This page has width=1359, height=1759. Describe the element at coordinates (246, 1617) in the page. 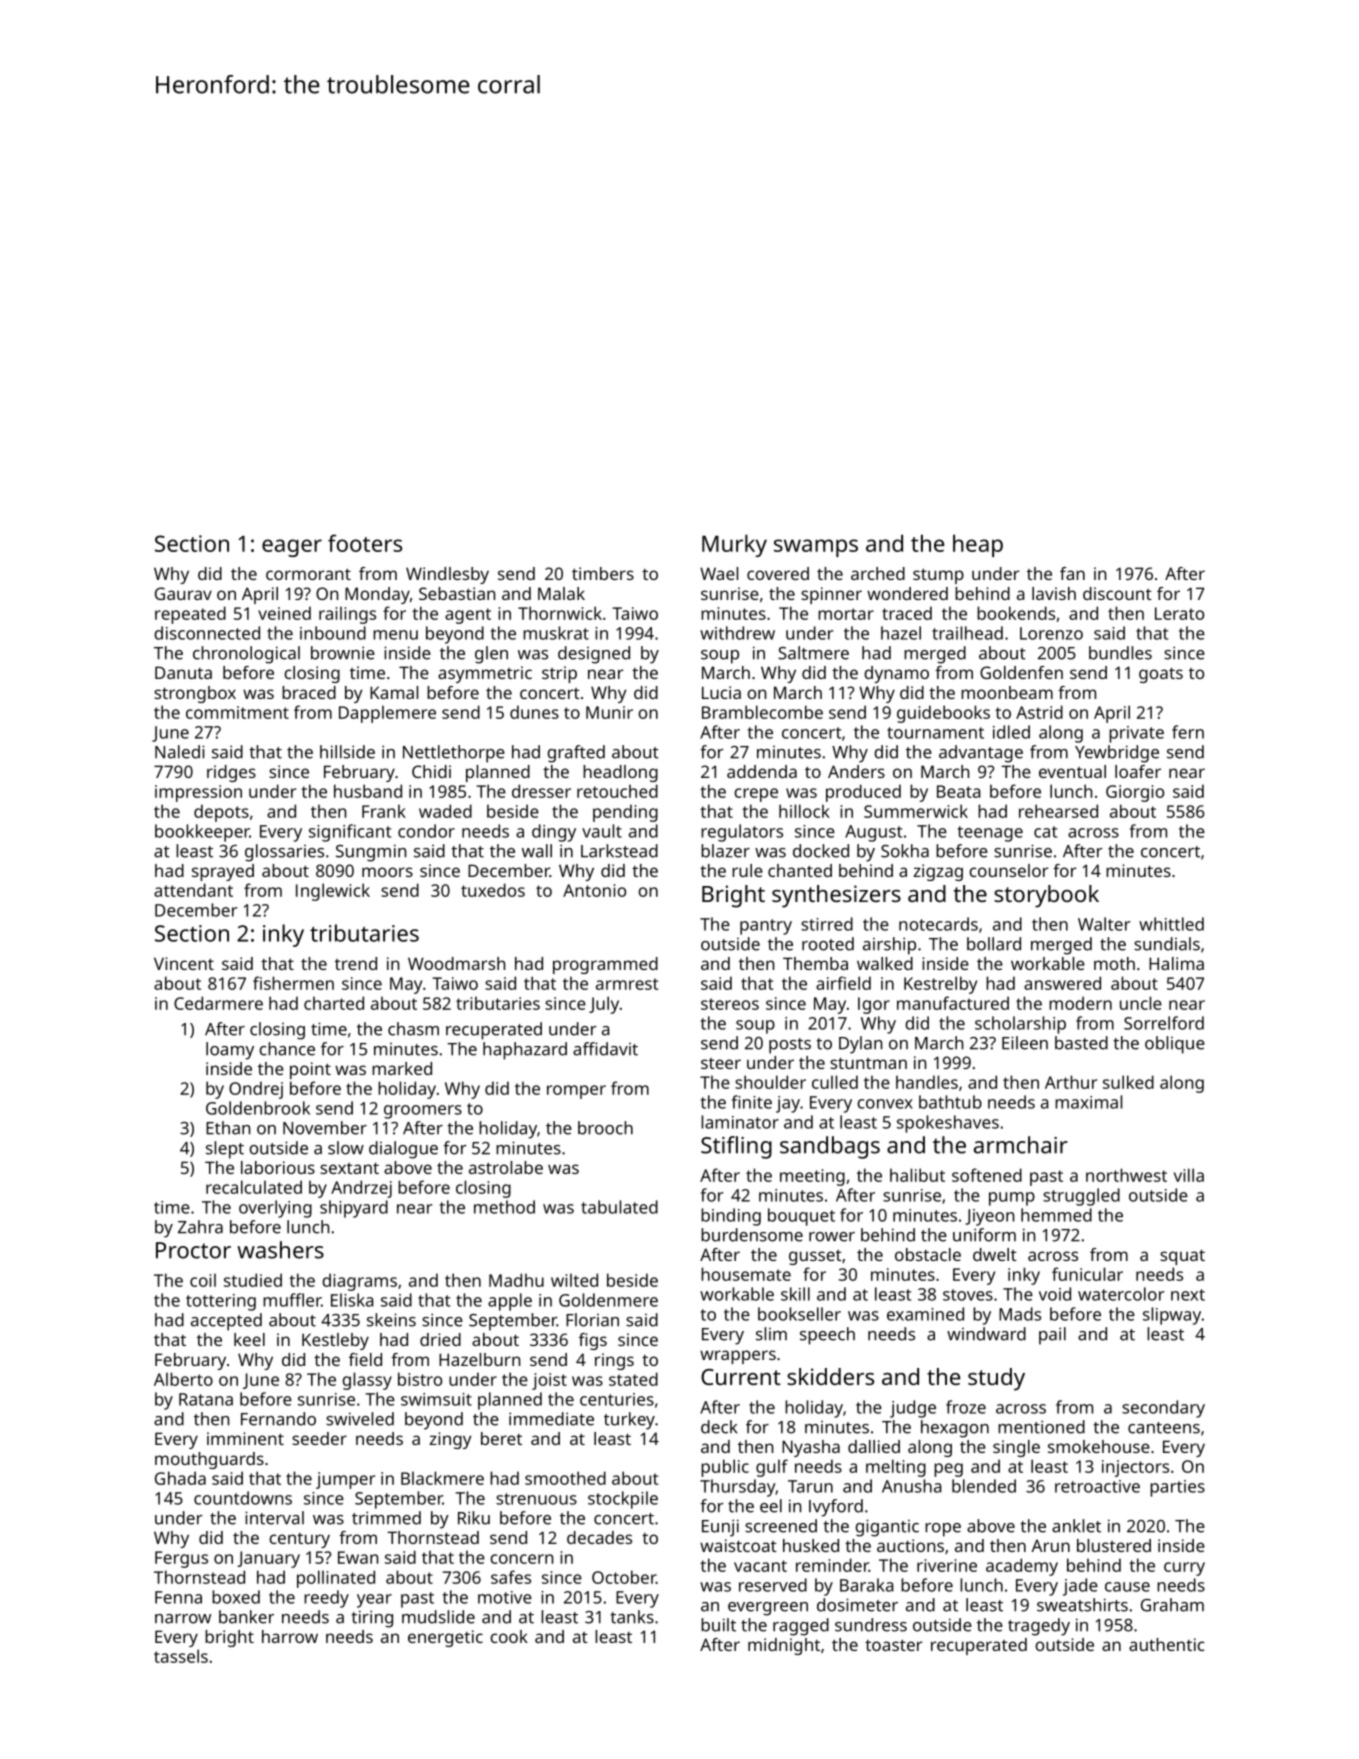

I see `banker` at that location.
